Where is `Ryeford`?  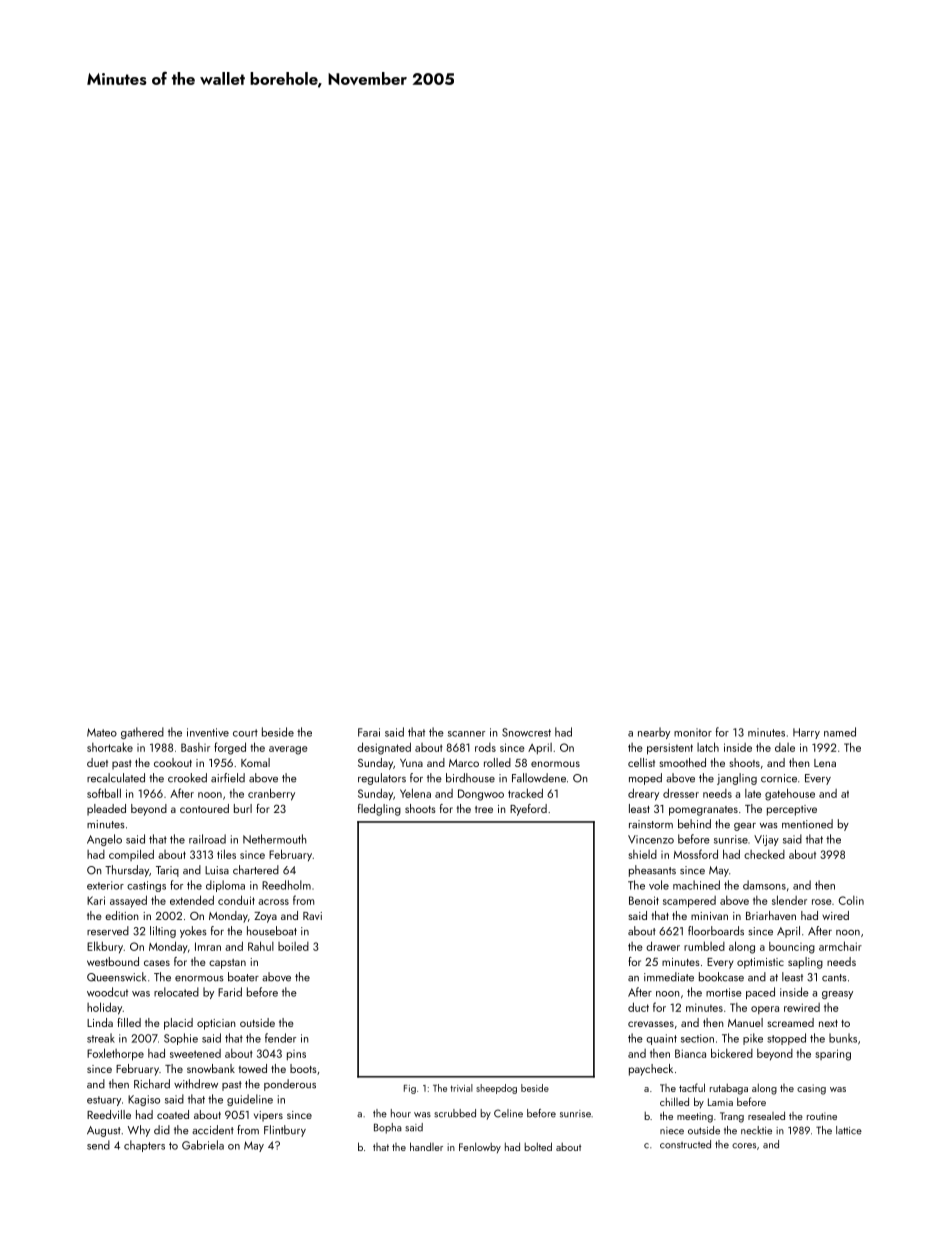
Ryeford is located at coordinates (528, 810).
